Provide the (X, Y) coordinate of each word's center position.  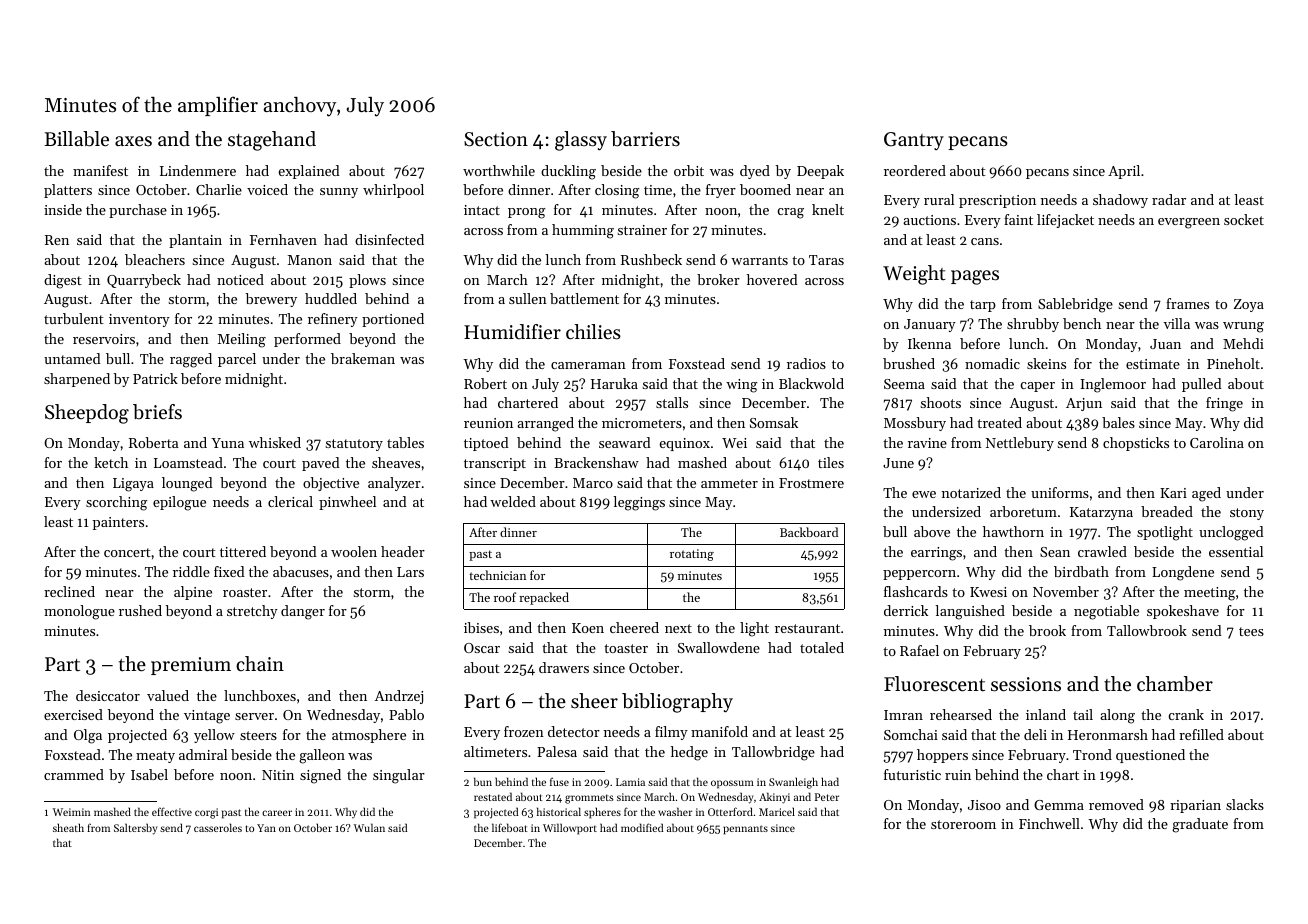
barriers (645, 139)
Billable (77, 139)
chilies (593, 332)
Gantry (914, 141)
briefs (157, 412)
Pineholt (1233, 363)
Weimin (71, 812)
